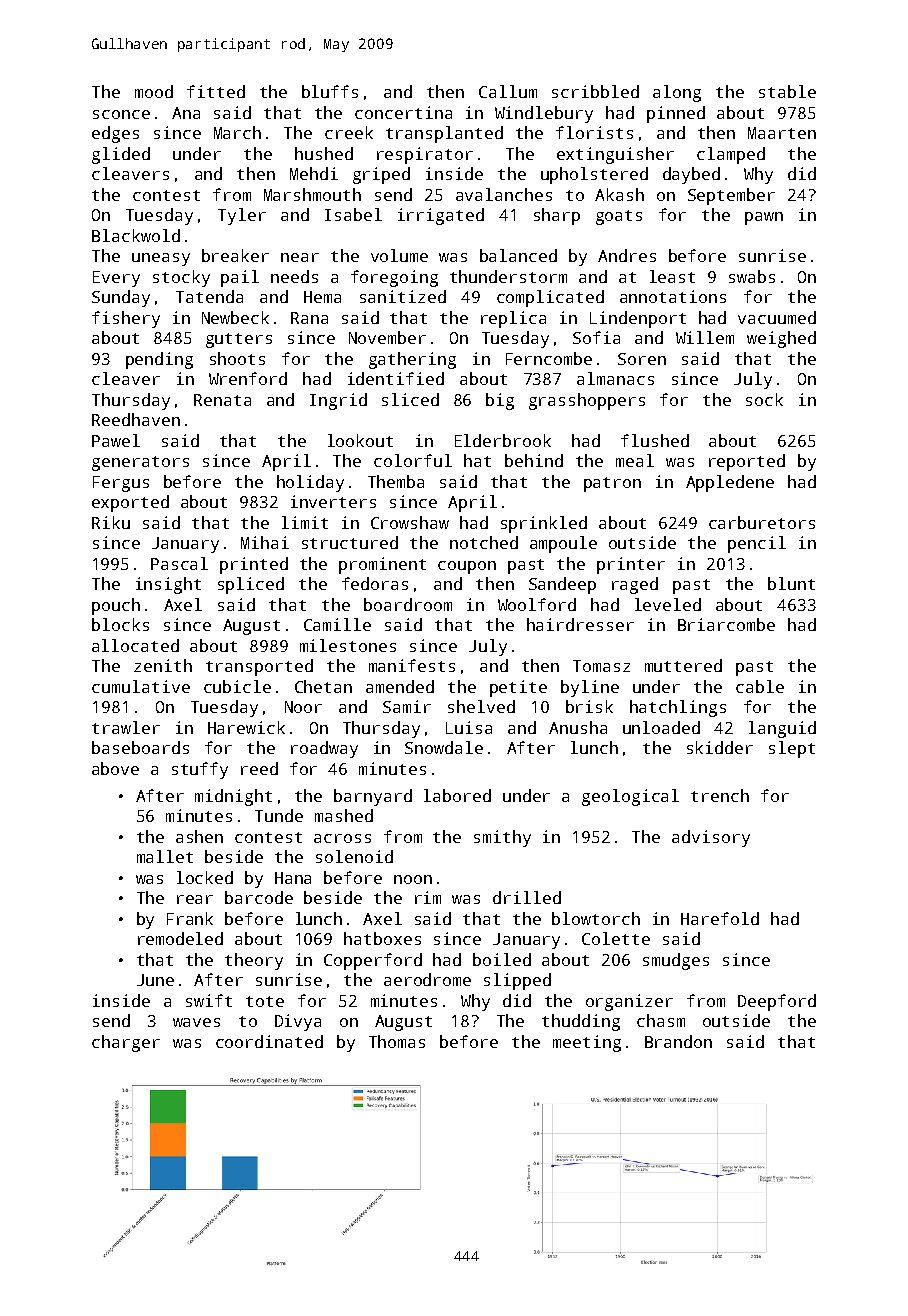  I want to click on fitted, so click(216, 91).
